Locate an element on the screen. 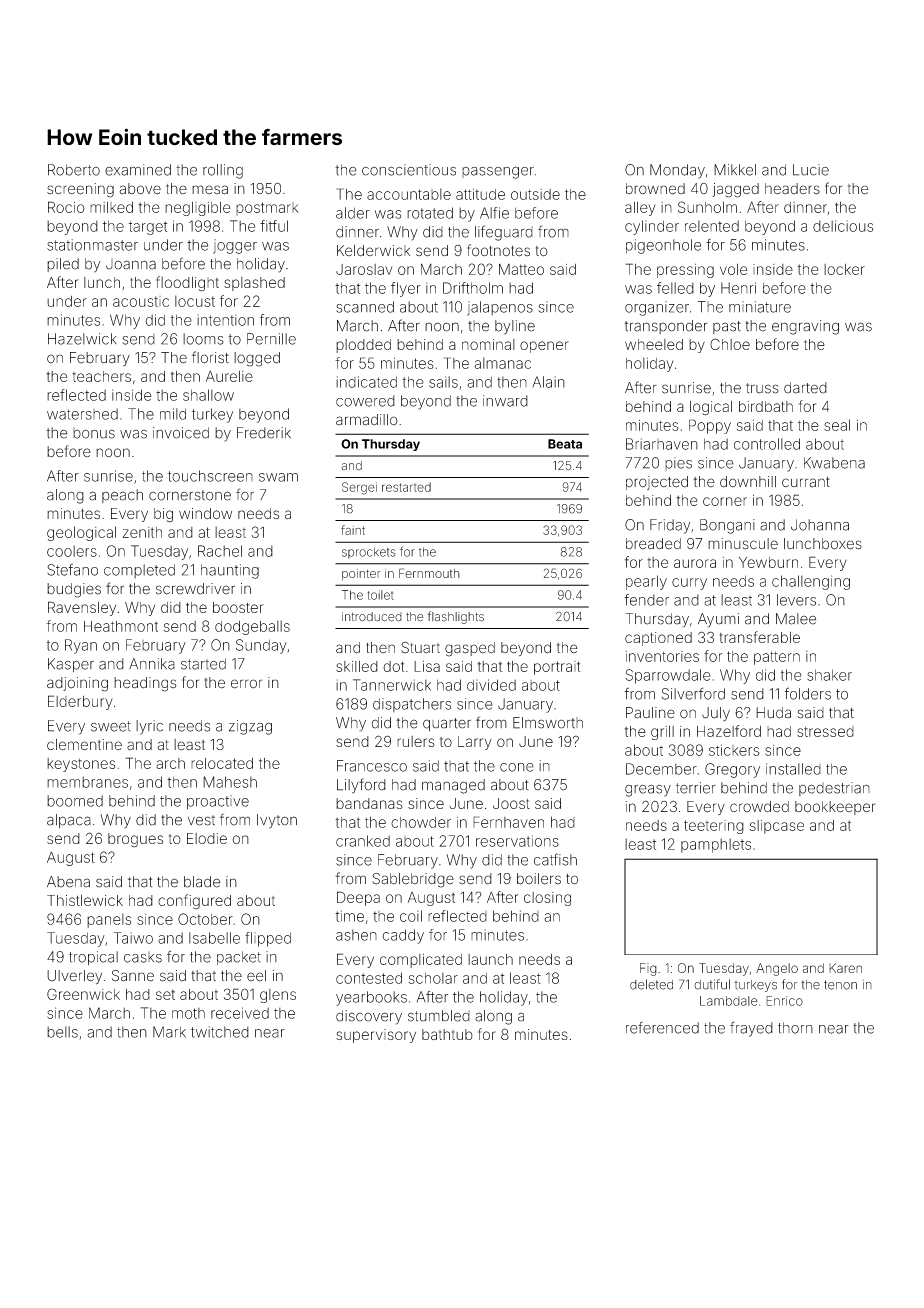 The image size is (924, 1308). vole is located at coordinates (733, 269).
